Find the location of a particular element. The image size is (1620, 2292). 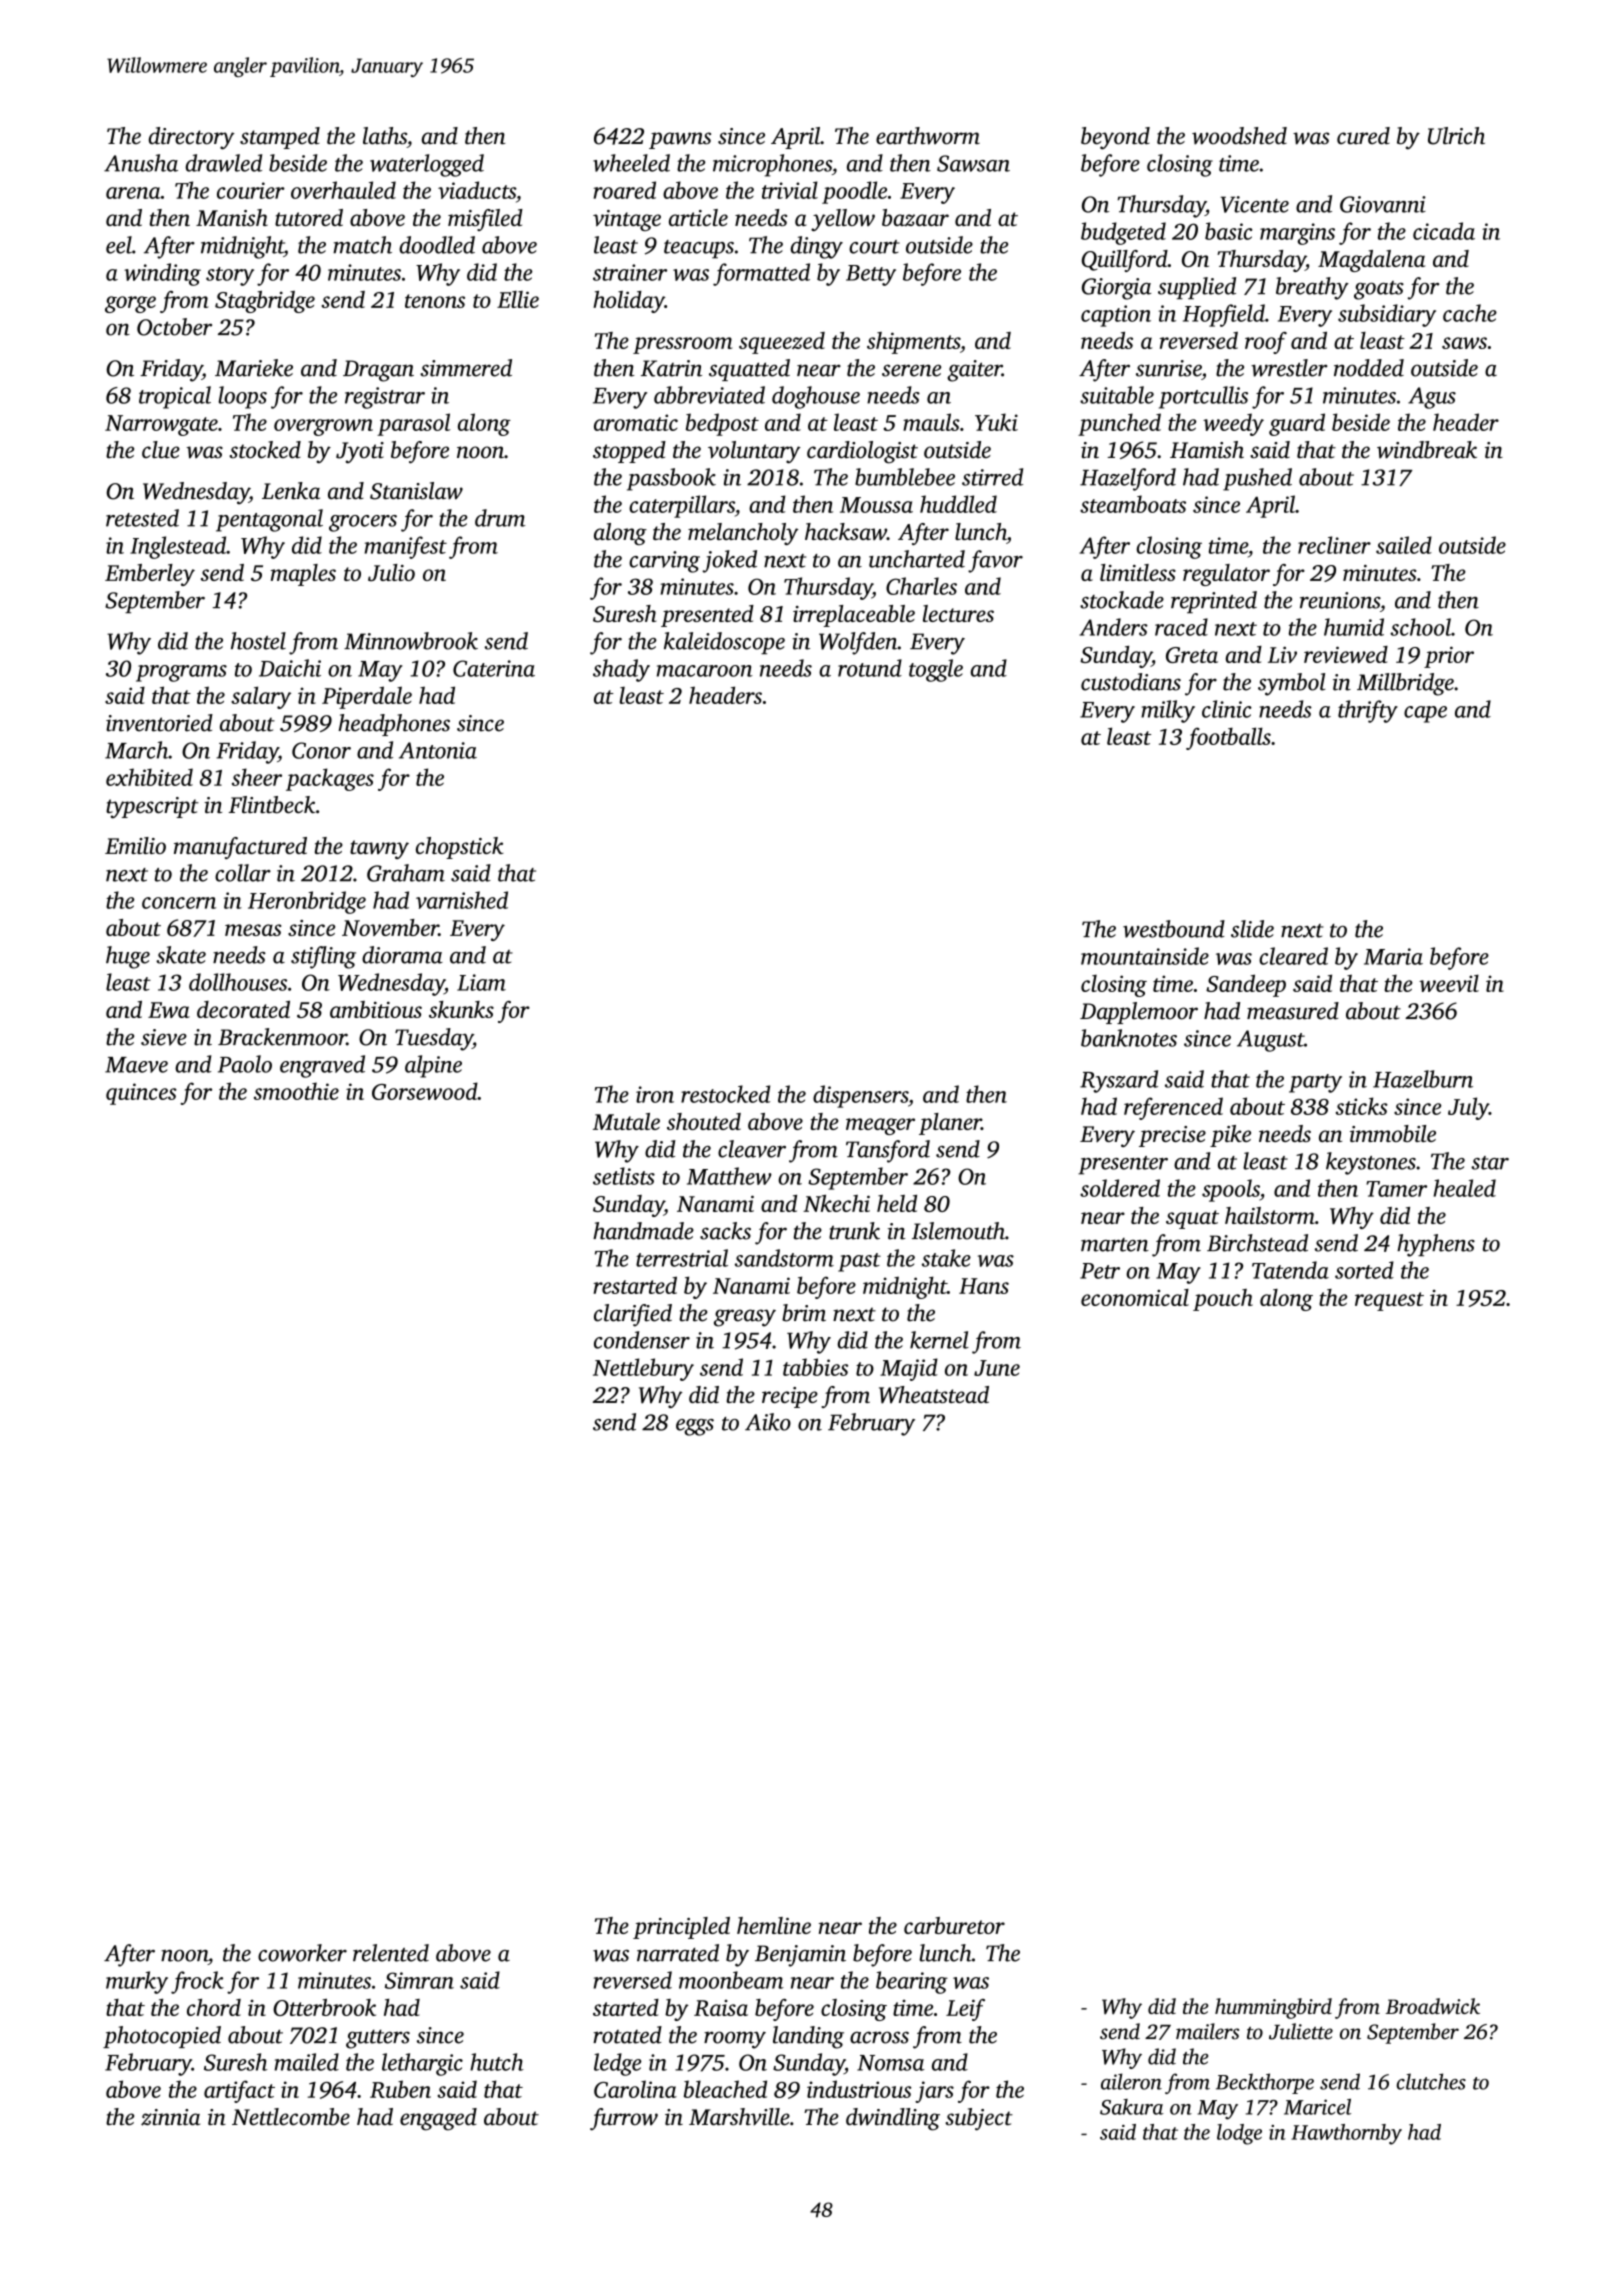

request is located at coordinates (1389, 1301).
